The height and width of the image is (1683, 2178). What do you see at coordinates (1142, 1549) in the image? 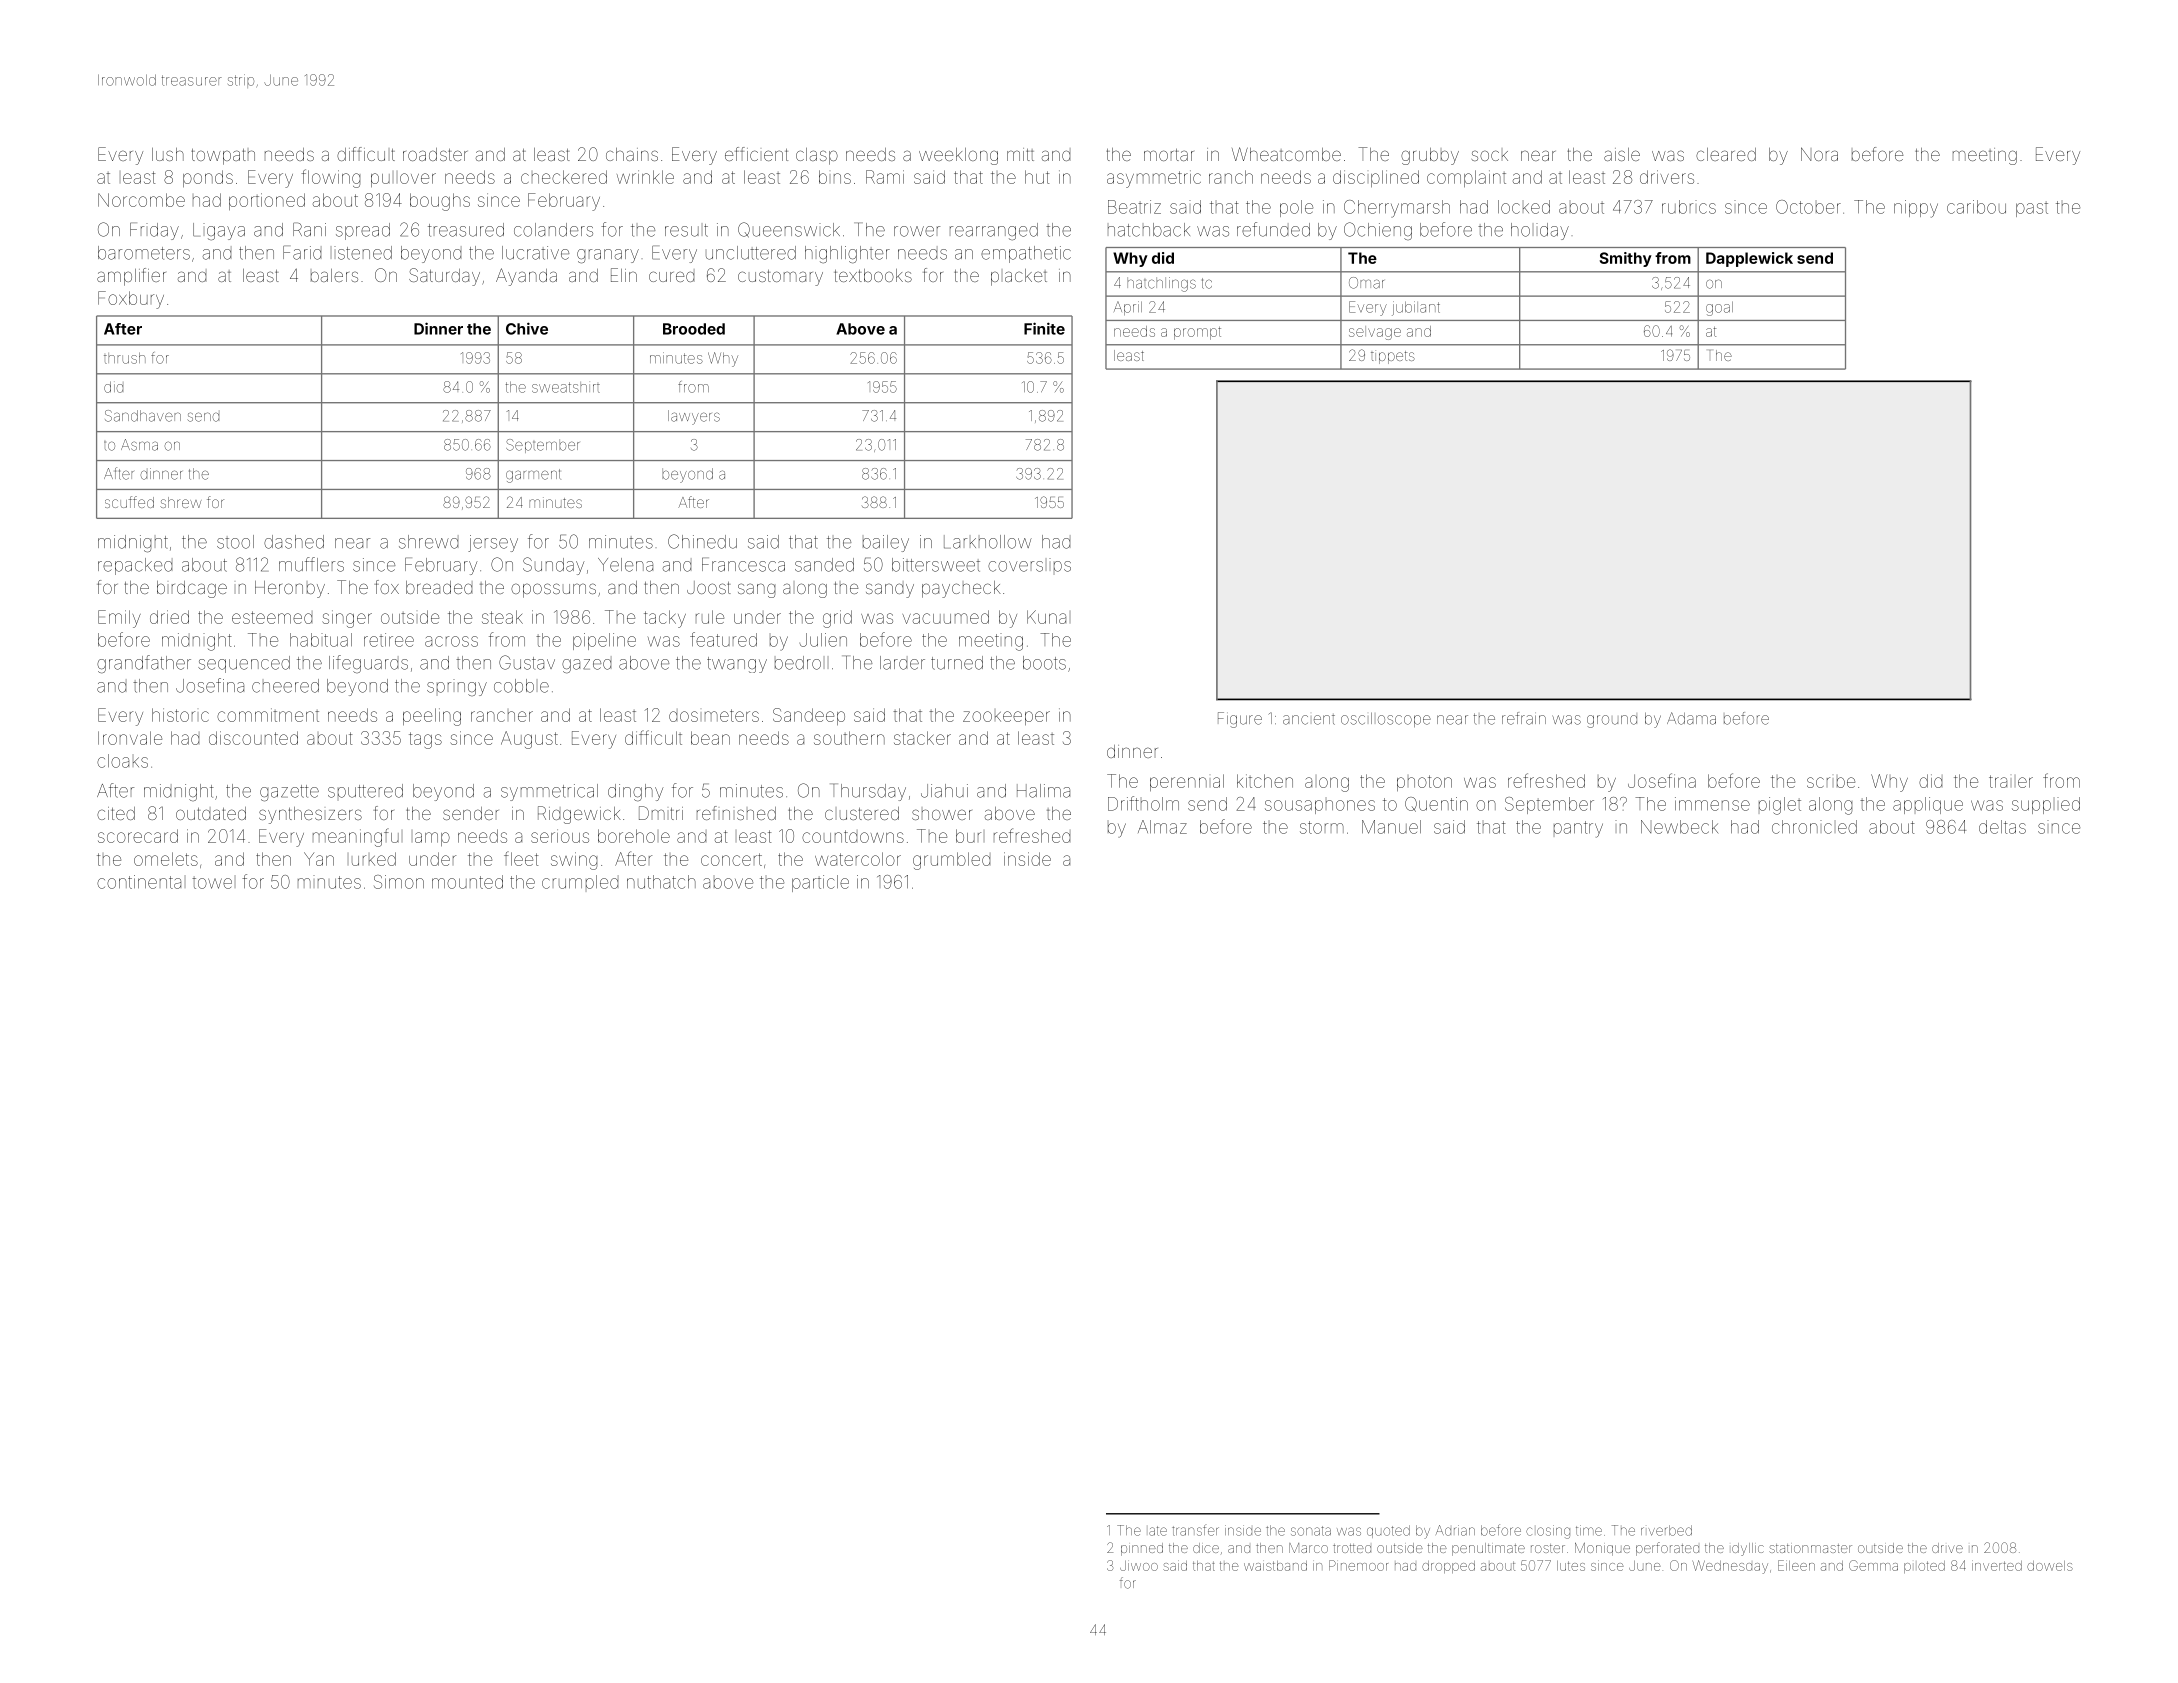
I see `pinned` at bounding box center [1142, 1549].
